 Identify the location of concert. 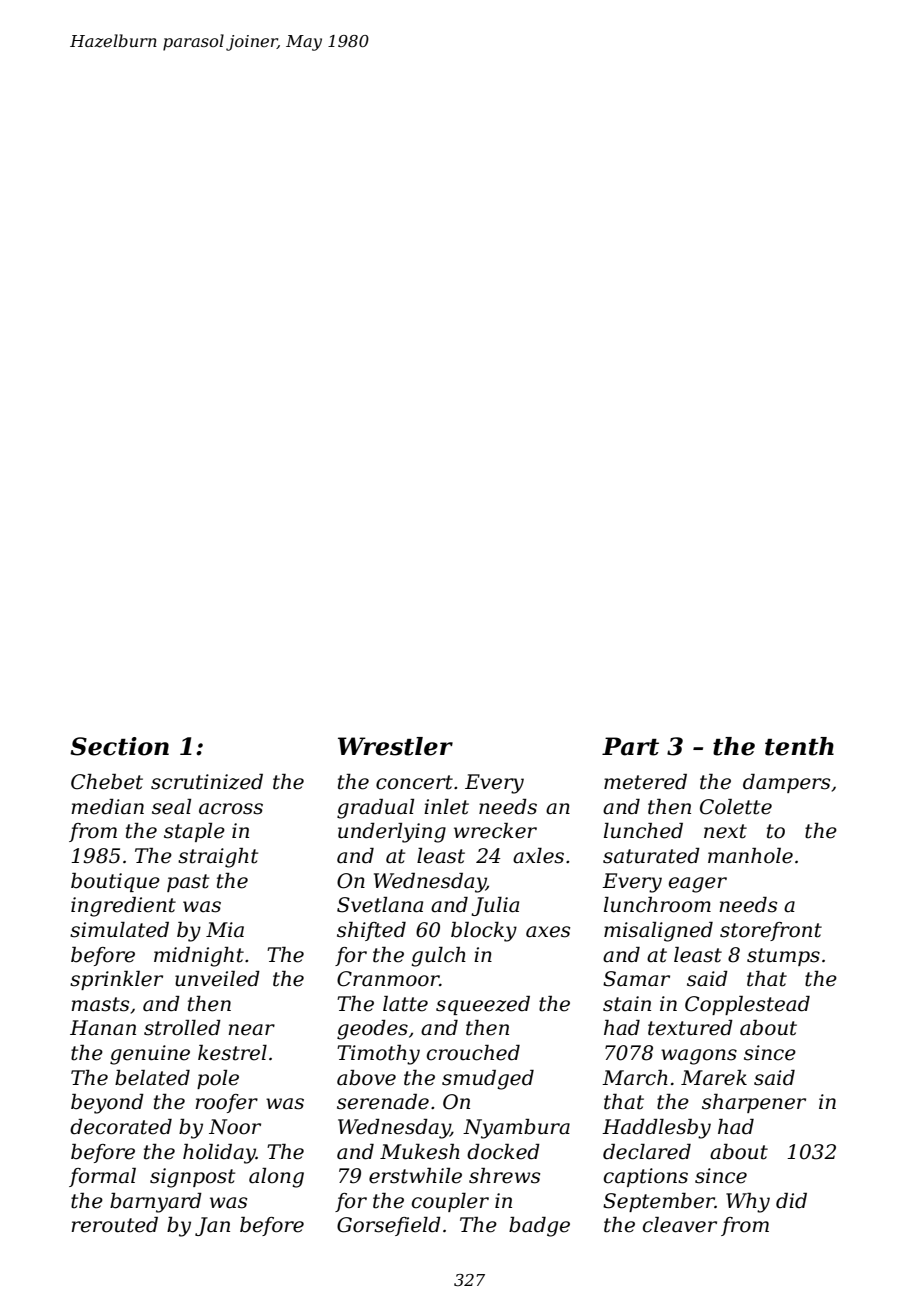
(414, 782).
